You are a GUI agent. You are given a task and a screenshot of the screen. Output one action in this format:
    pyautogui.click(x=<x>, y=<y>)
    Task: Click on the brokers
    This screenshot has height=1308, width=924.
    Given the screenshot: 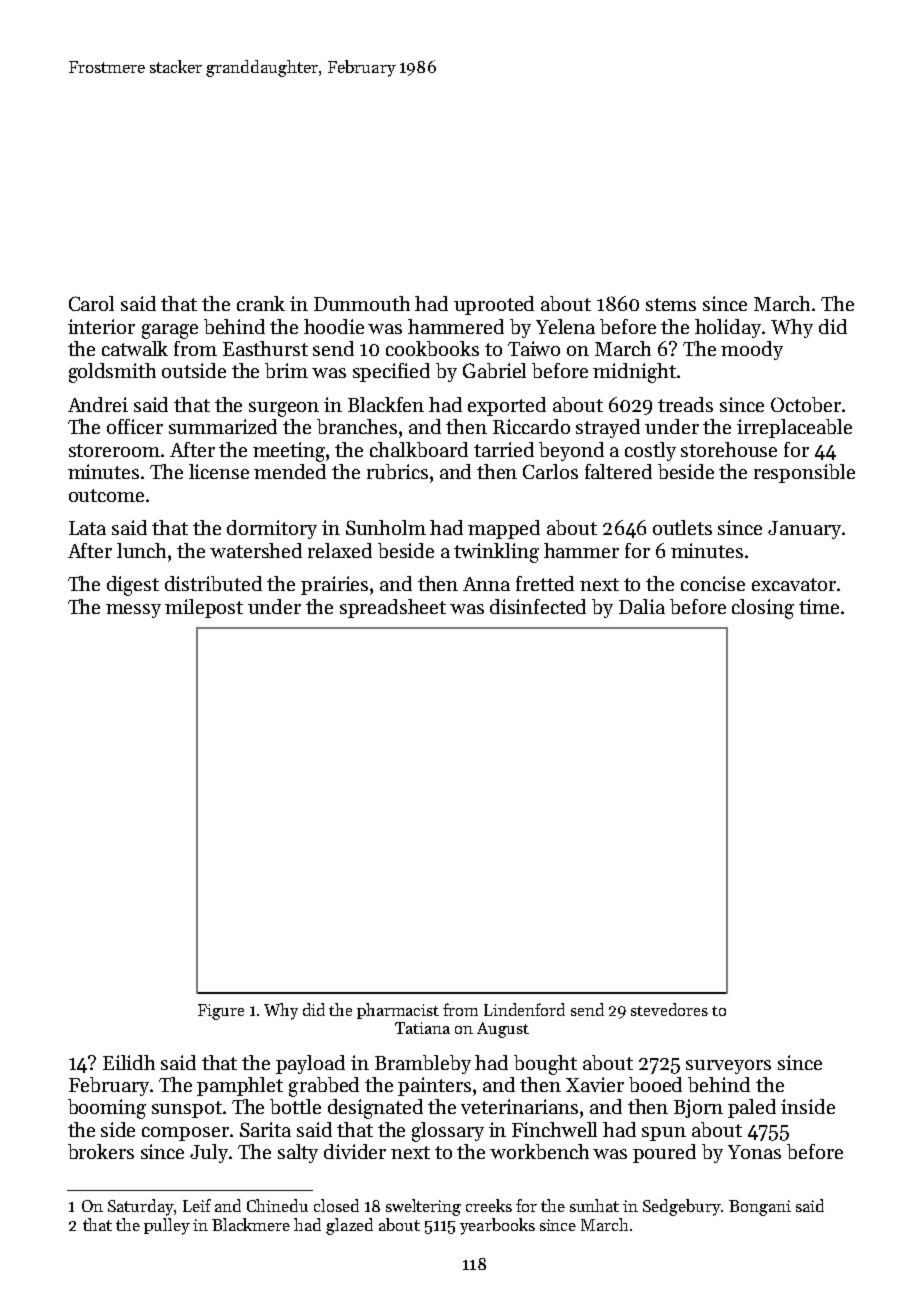 What is the action you would take?
    pyautogui.click(x=101, y=1151)
